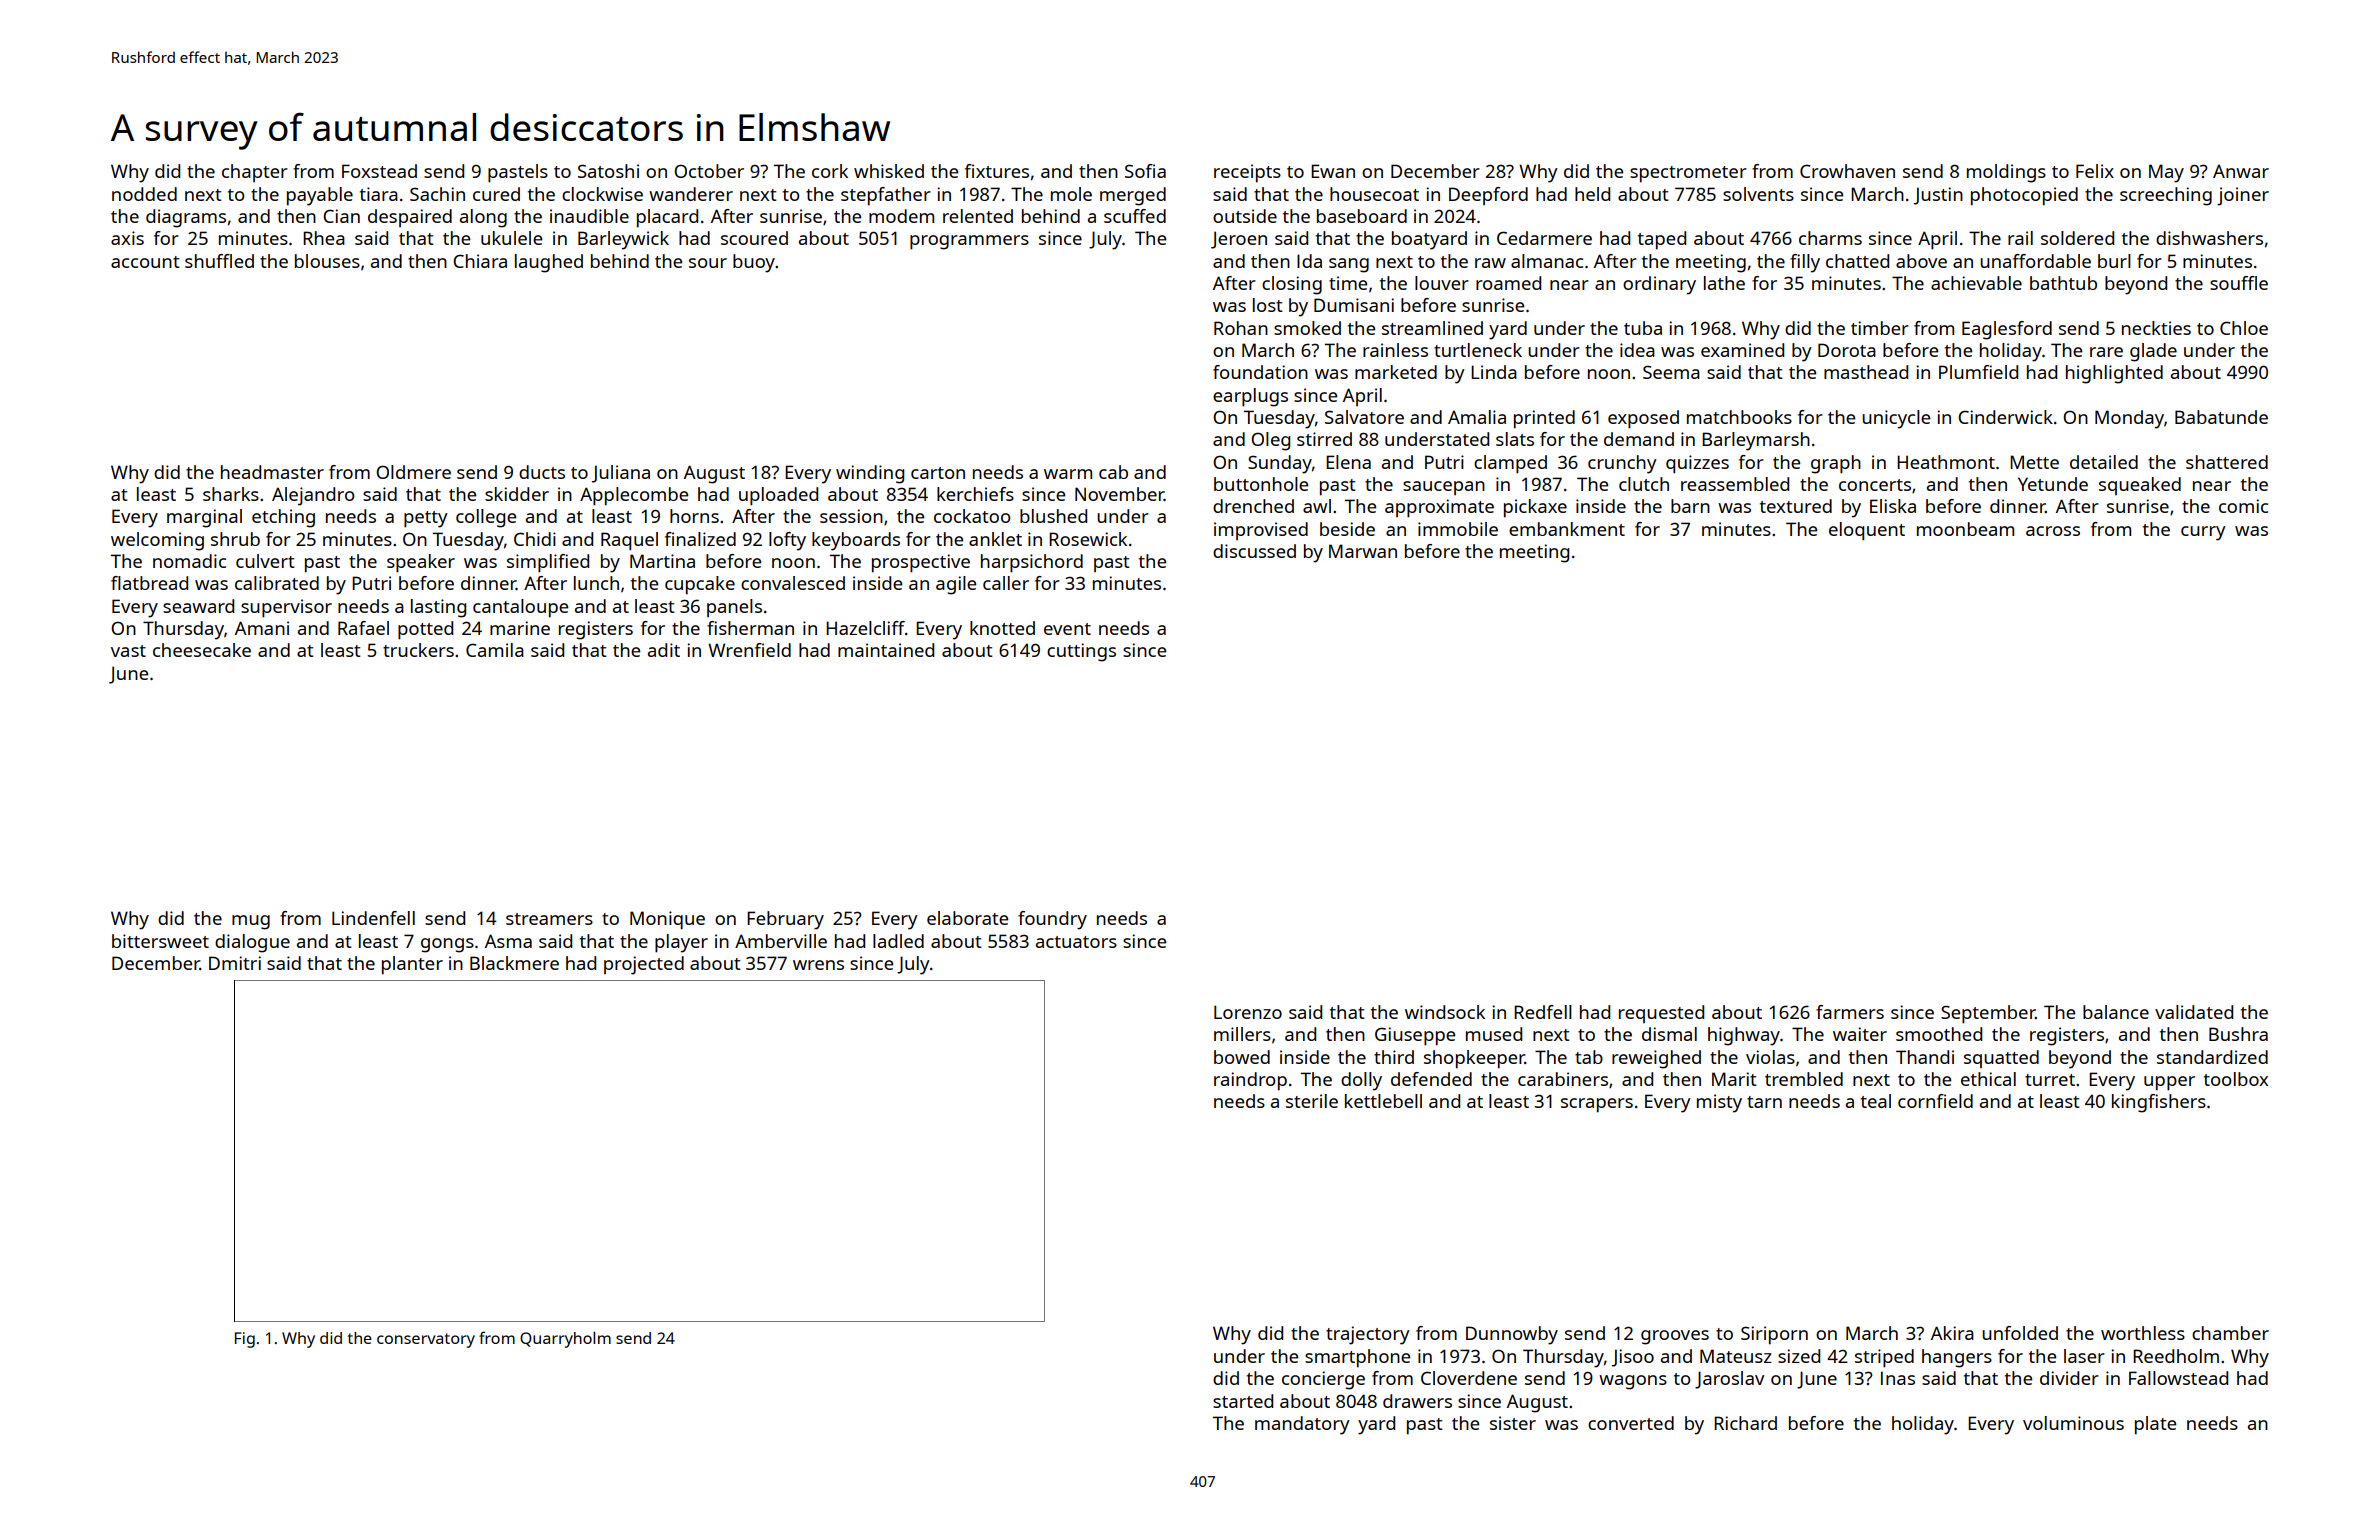  I want to click on trajectory, so click(1368, 1335).
